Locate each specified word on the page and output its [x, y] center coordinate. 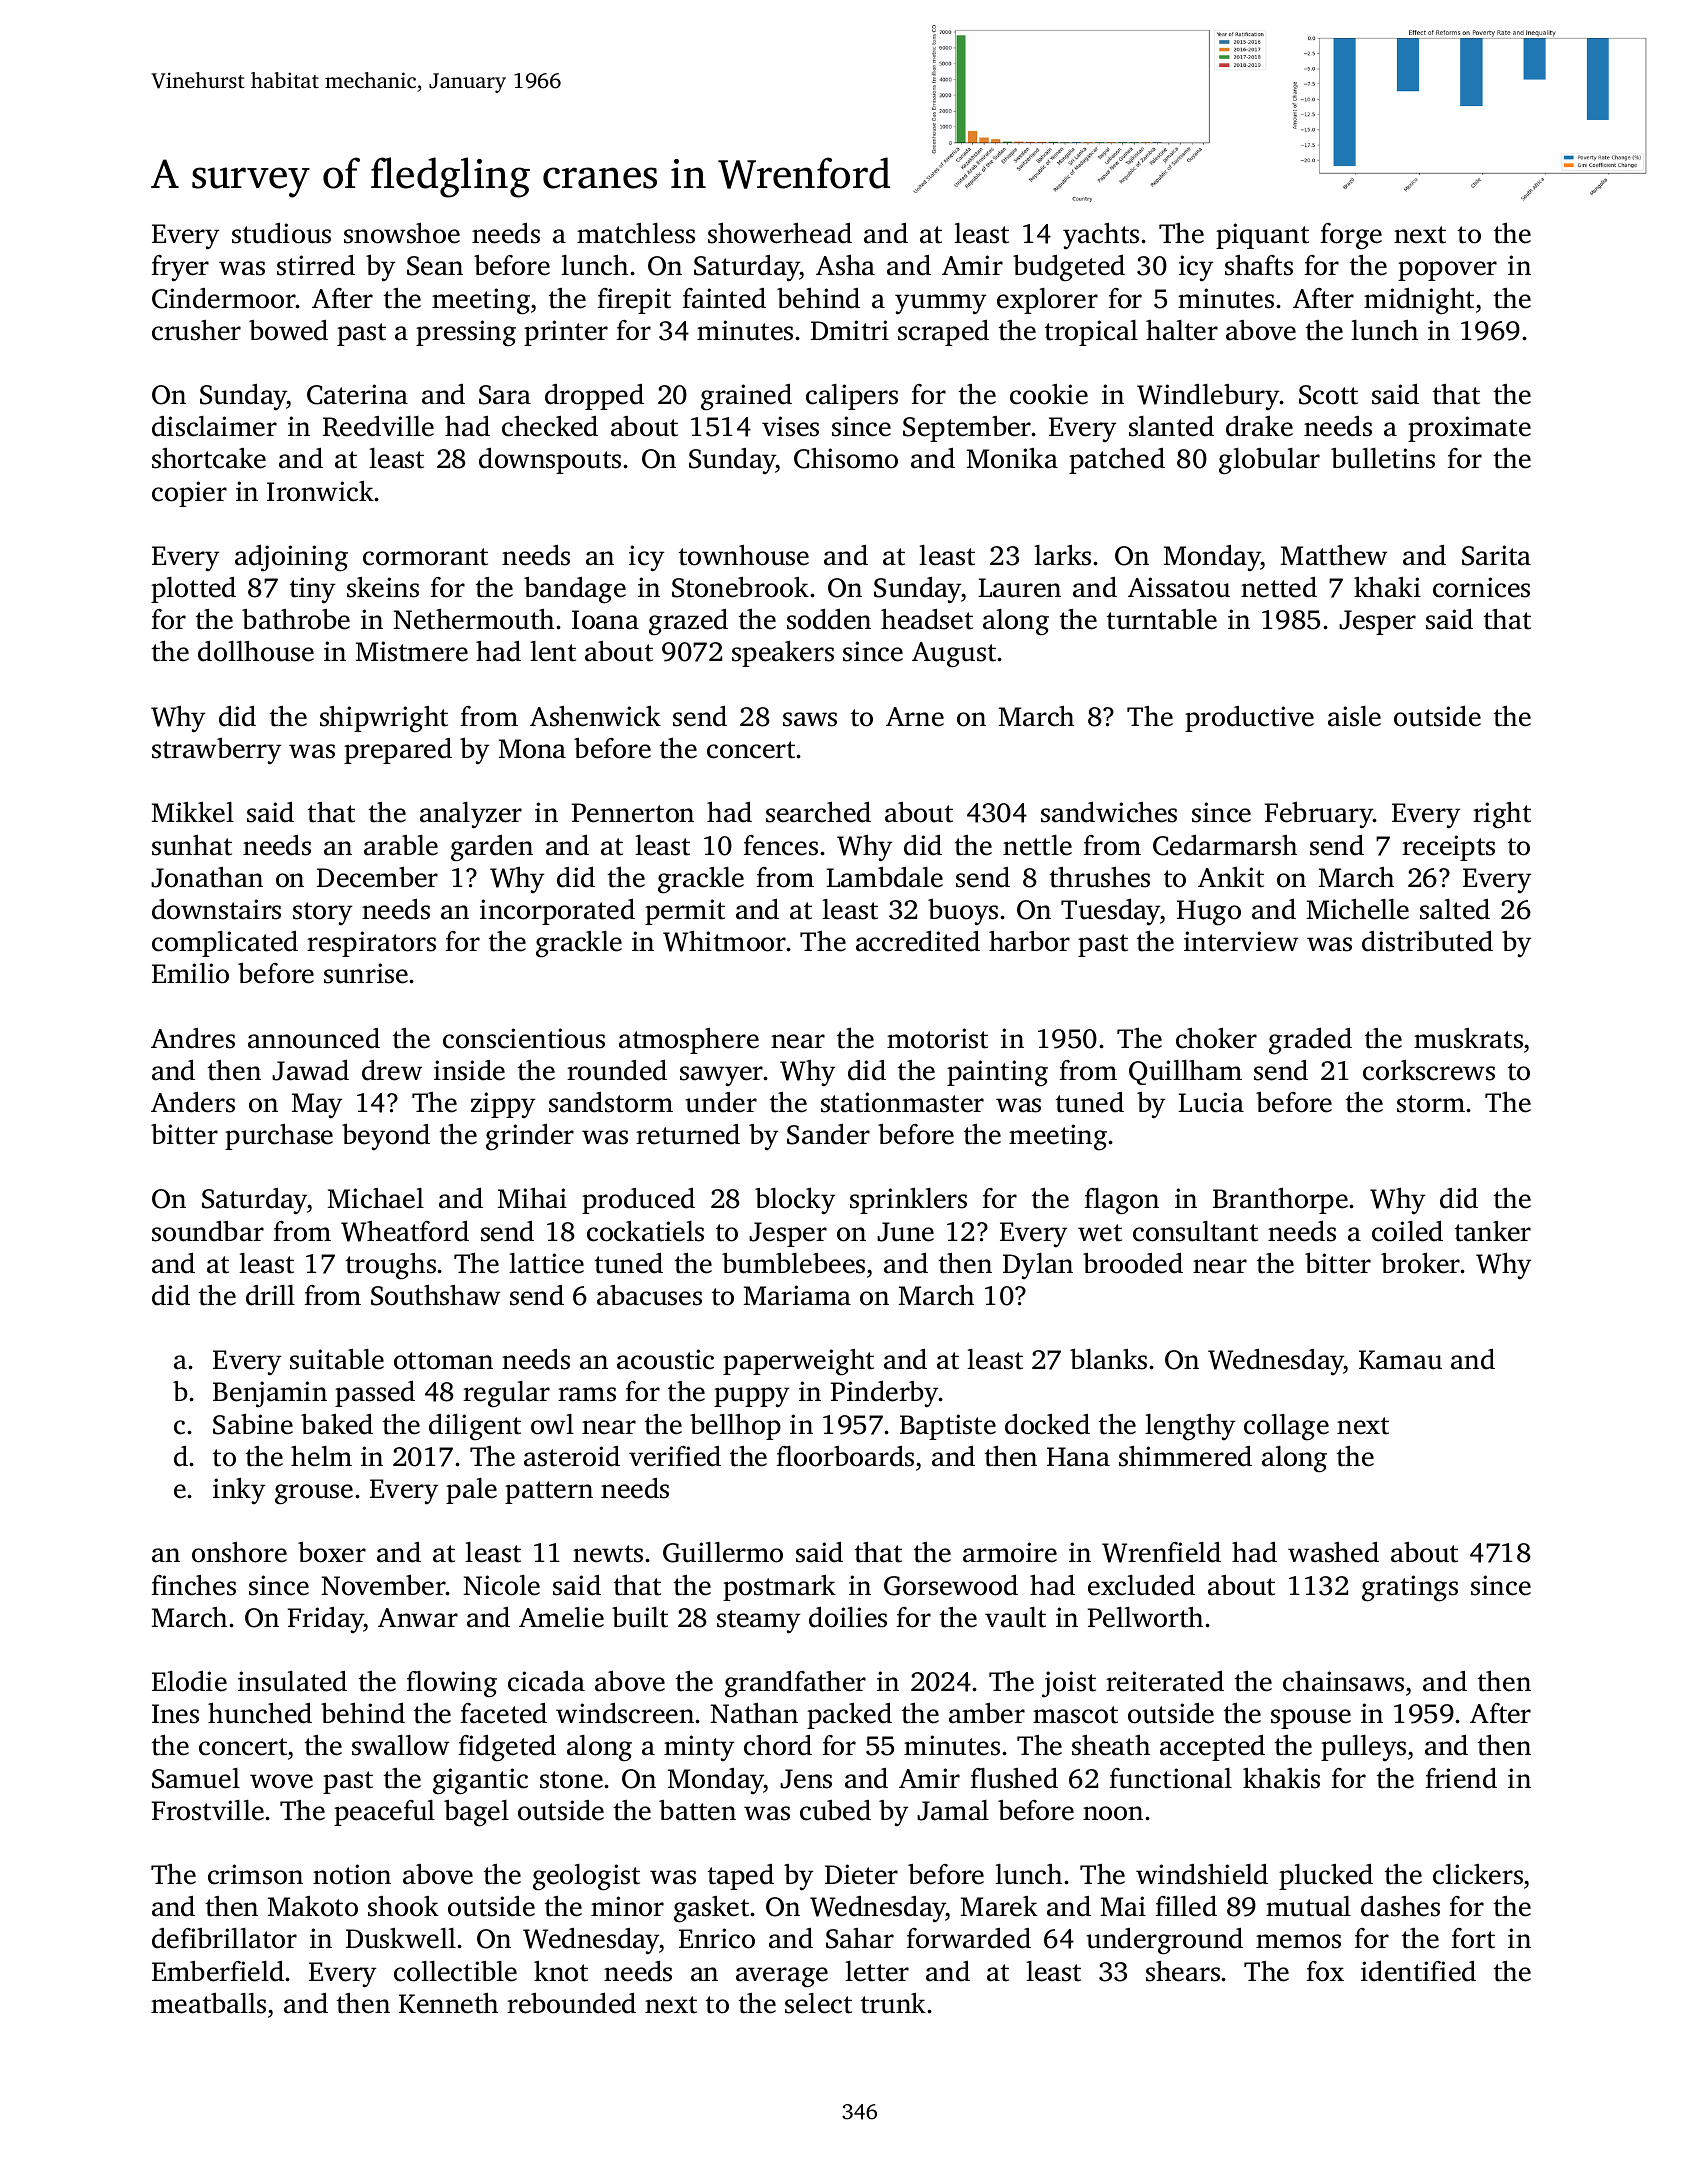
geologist [586, 1877]
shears [1183, 1971]
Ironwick [320, 491]
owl [552, 1424]
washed [1333, 1552]
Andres [193, 1038]
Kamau [1400, 1360]
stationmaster [902, 1102]
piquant [1262, 236]
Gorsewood [951, 1585]
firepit [634, 301]
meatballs [208, 2003]
